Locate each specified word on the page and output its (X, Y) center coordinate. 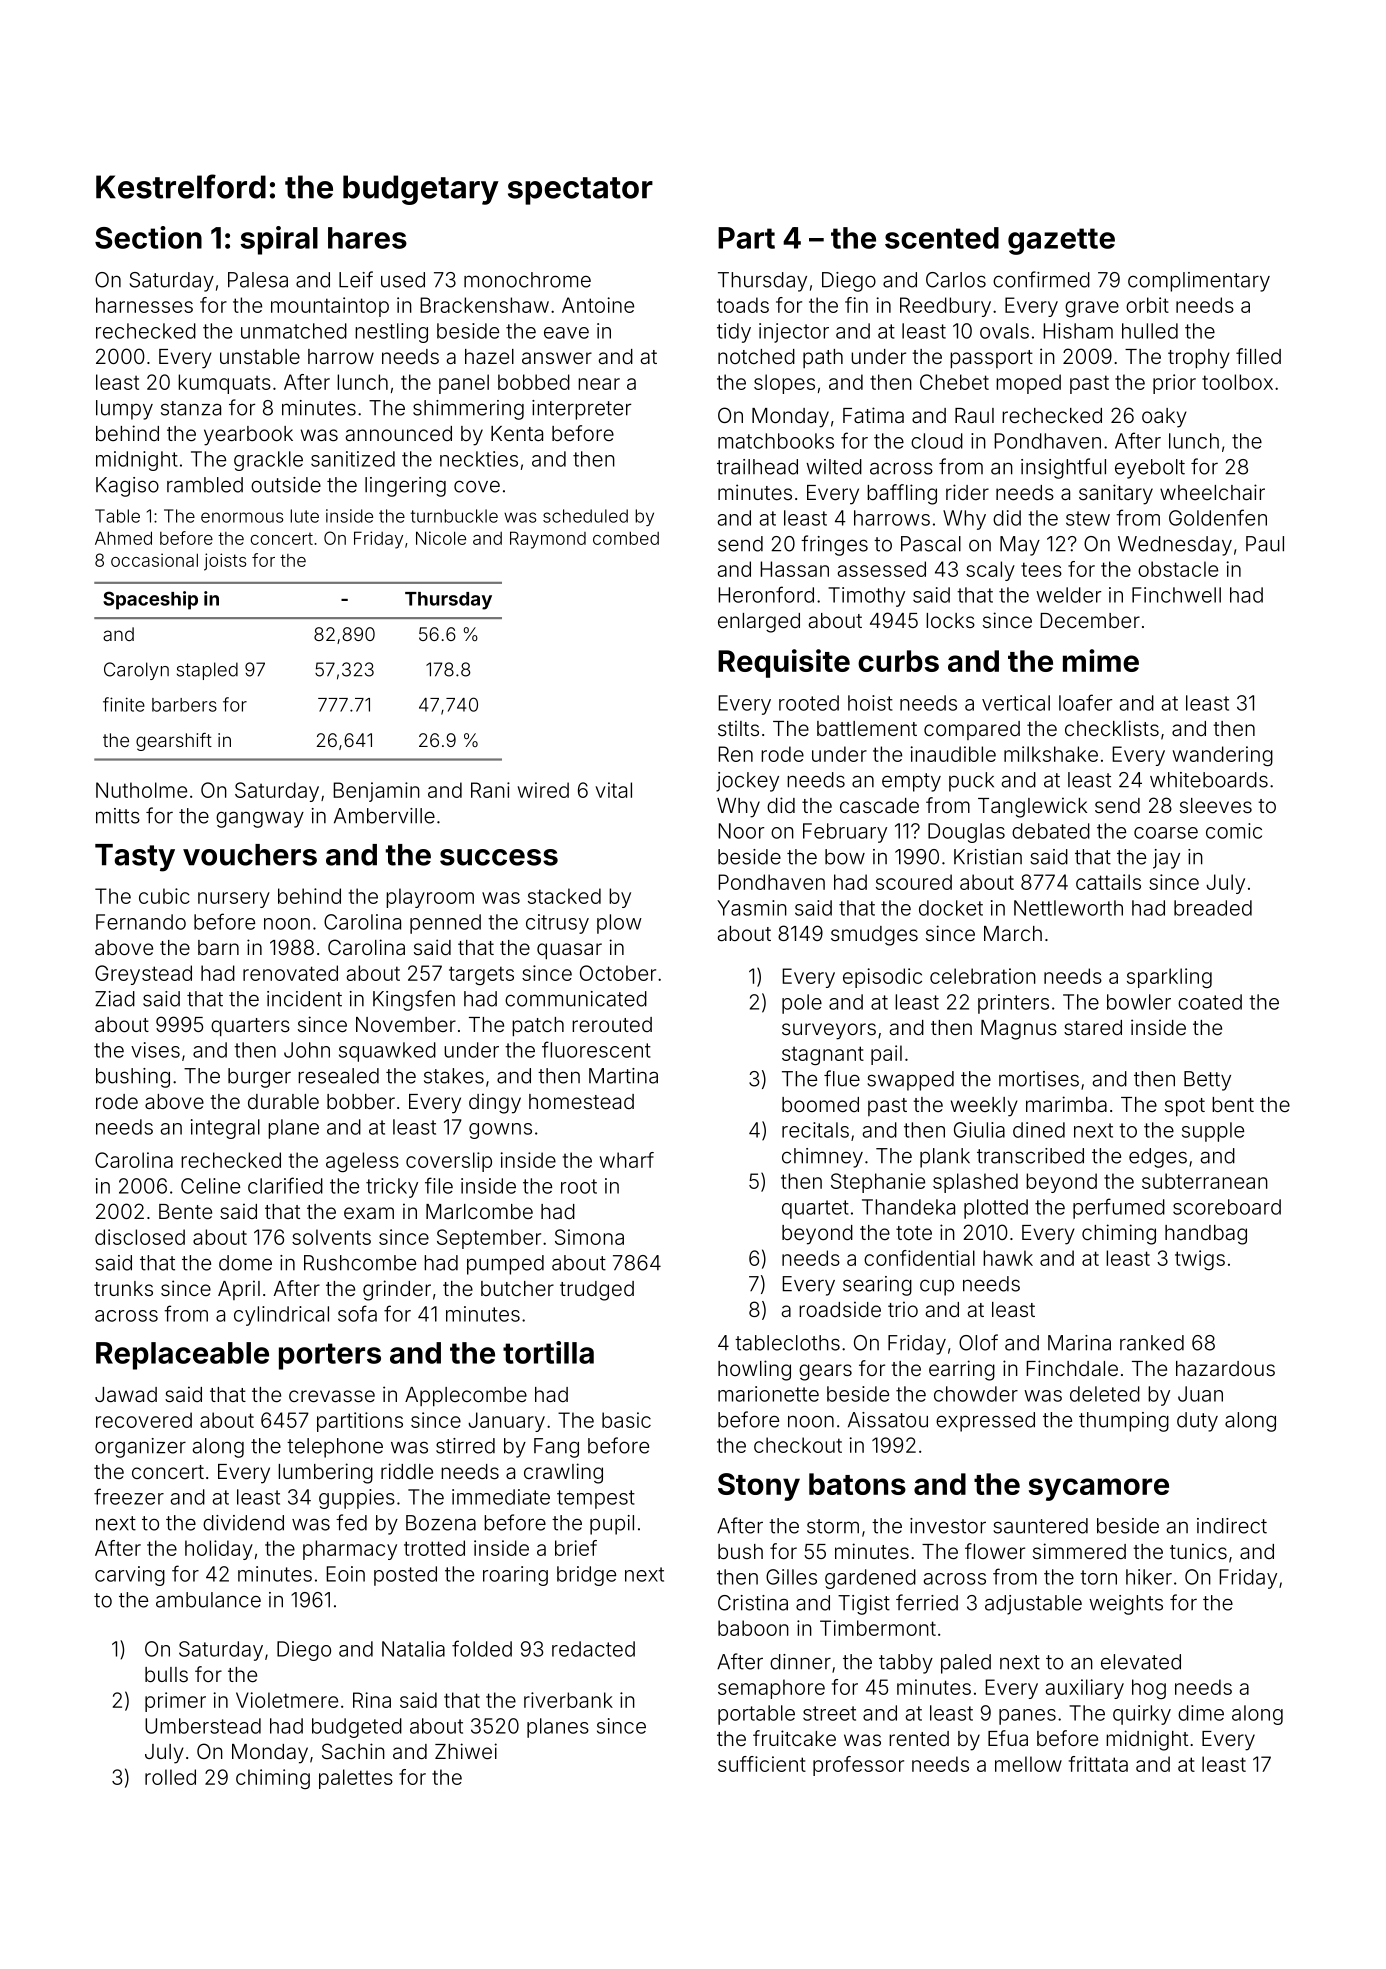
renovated (290, 973)
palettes (356, 1779)
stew (1088, 518)
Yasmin (752, 908)
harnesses (144, 305)
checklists (1112, 728)
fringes (834, 545)
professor (858, 1766)
